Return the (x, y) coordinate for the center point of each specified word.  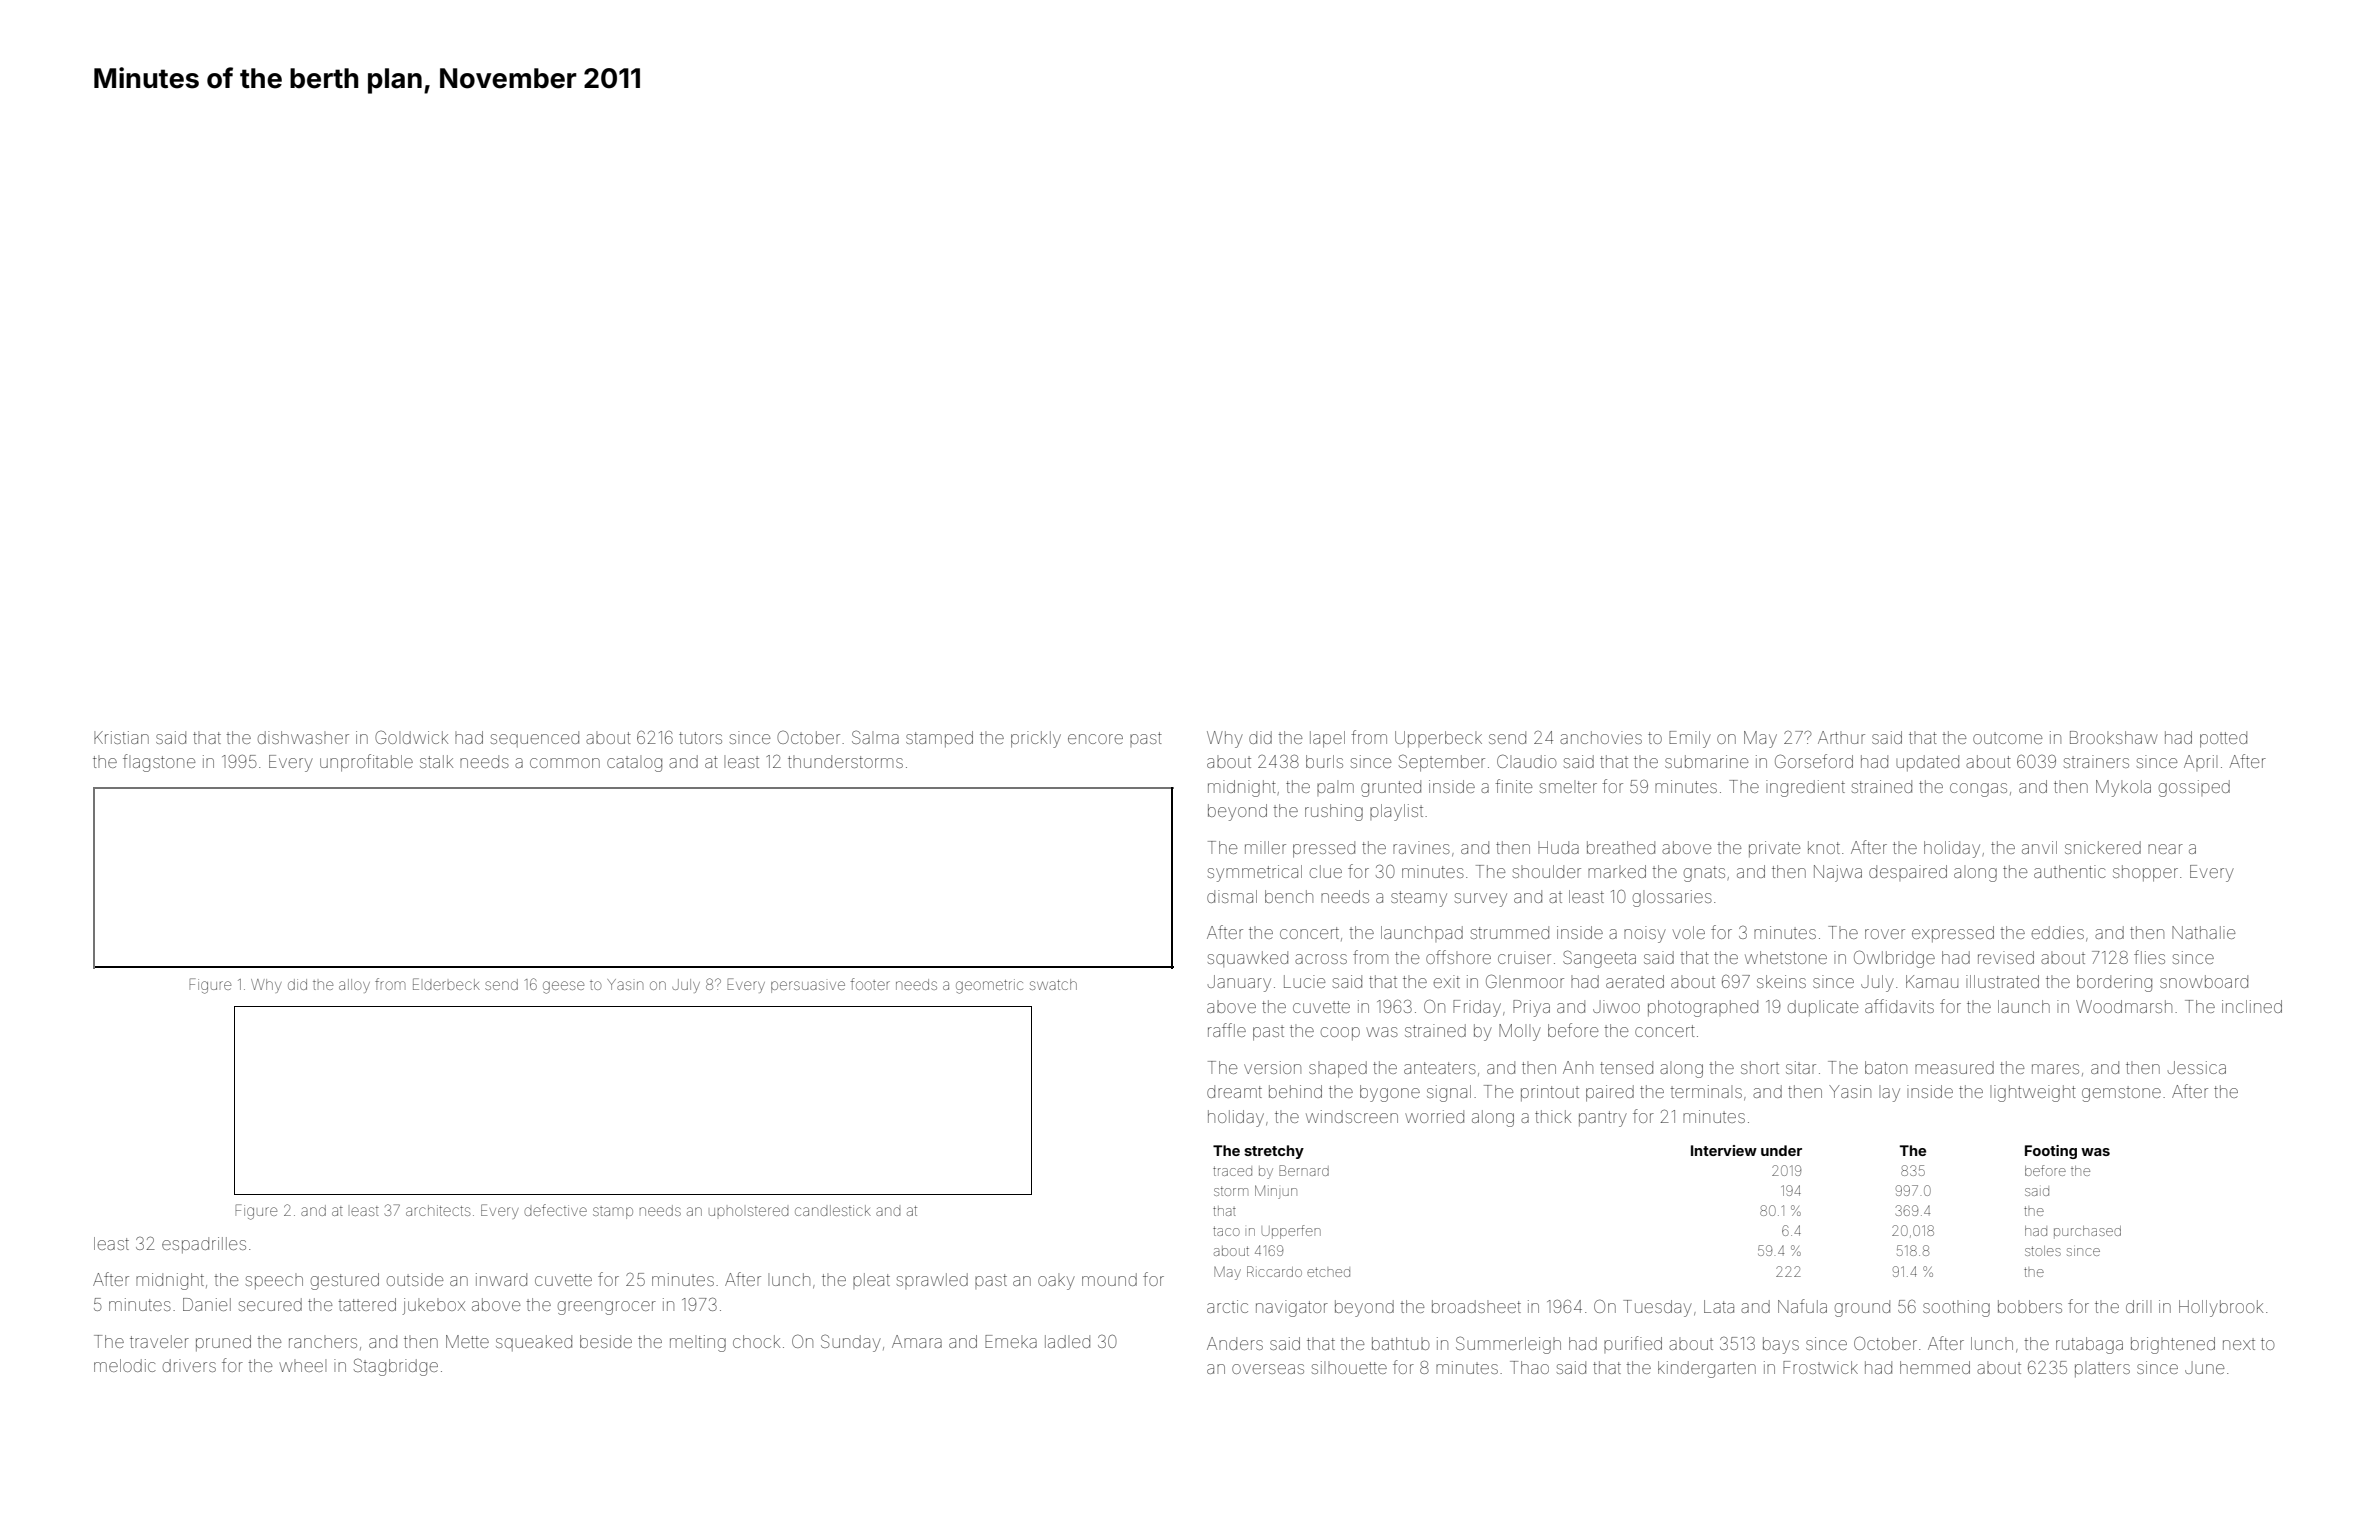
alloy (354, 986)
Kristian (121, 737)
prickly (1036, 739)
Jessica (2197, 1067)
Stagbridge (396, 1367)
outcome (2007, 738)
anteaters (1440, 1068)
